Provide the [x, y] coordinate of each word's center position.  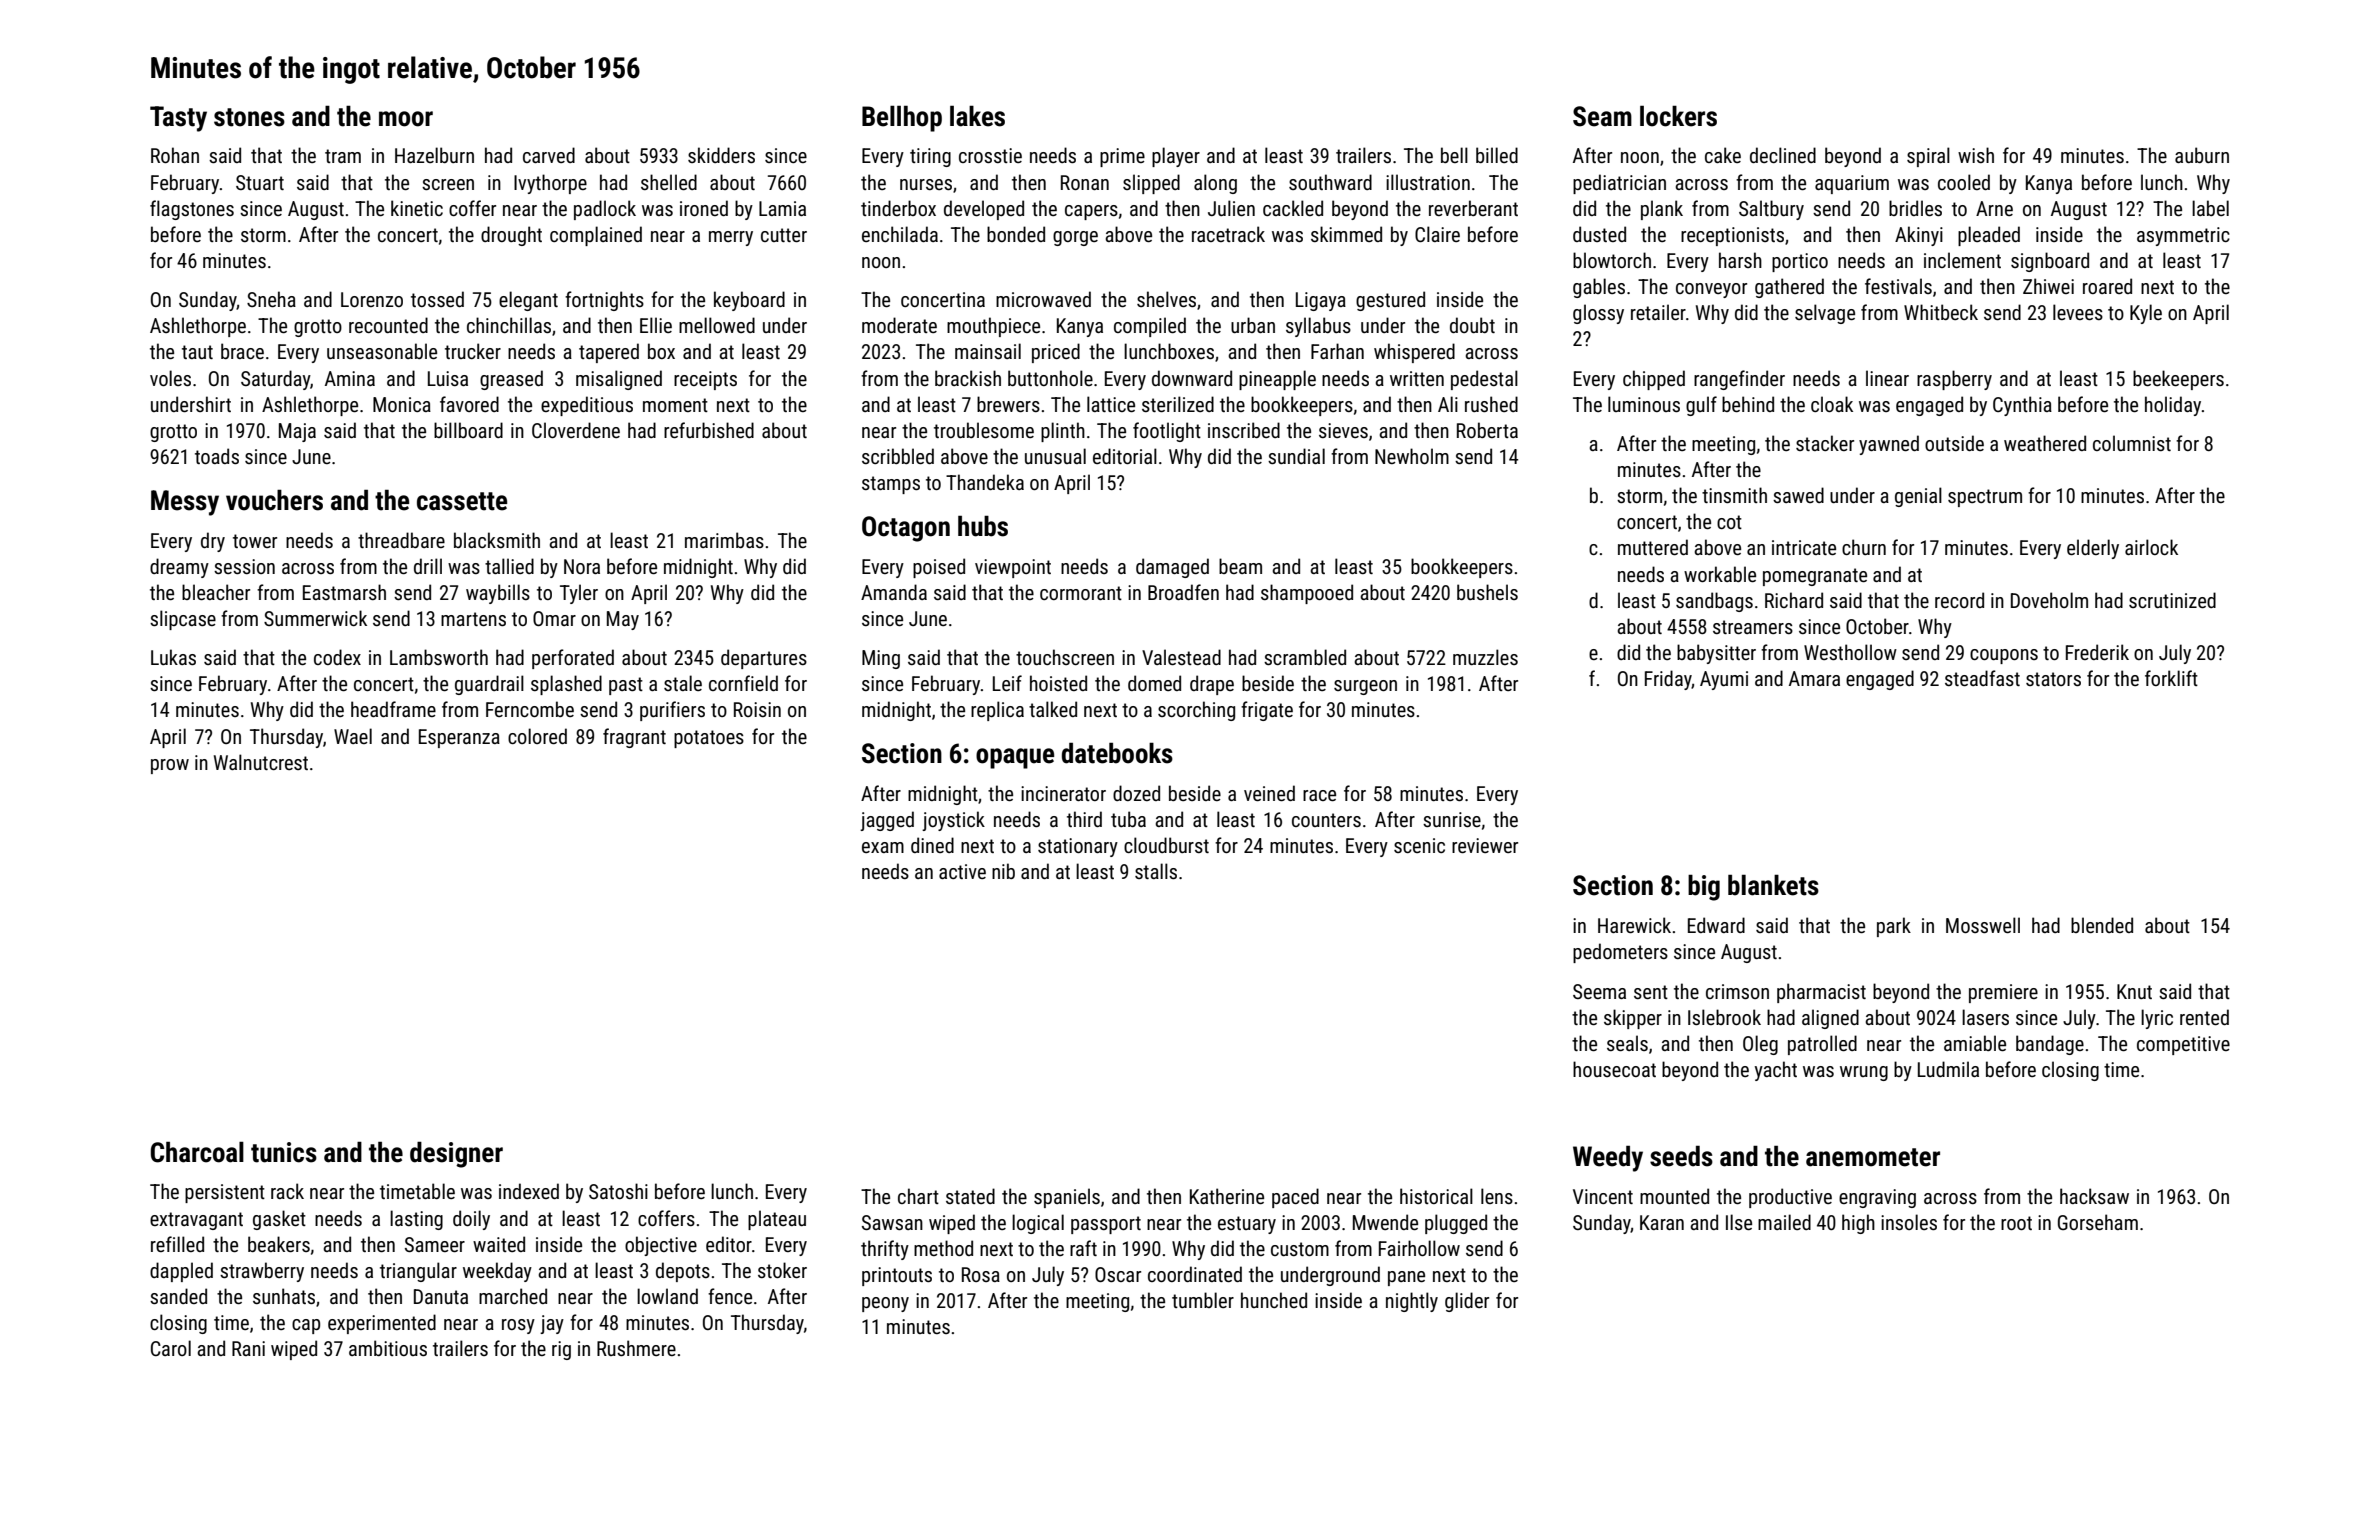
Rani [248, 1348]
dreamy [179, 568]
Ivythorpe [550, 184]
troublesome [984, 430]
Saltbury [1771, 210]
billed [1497, 155]
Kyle [2146, 314]
